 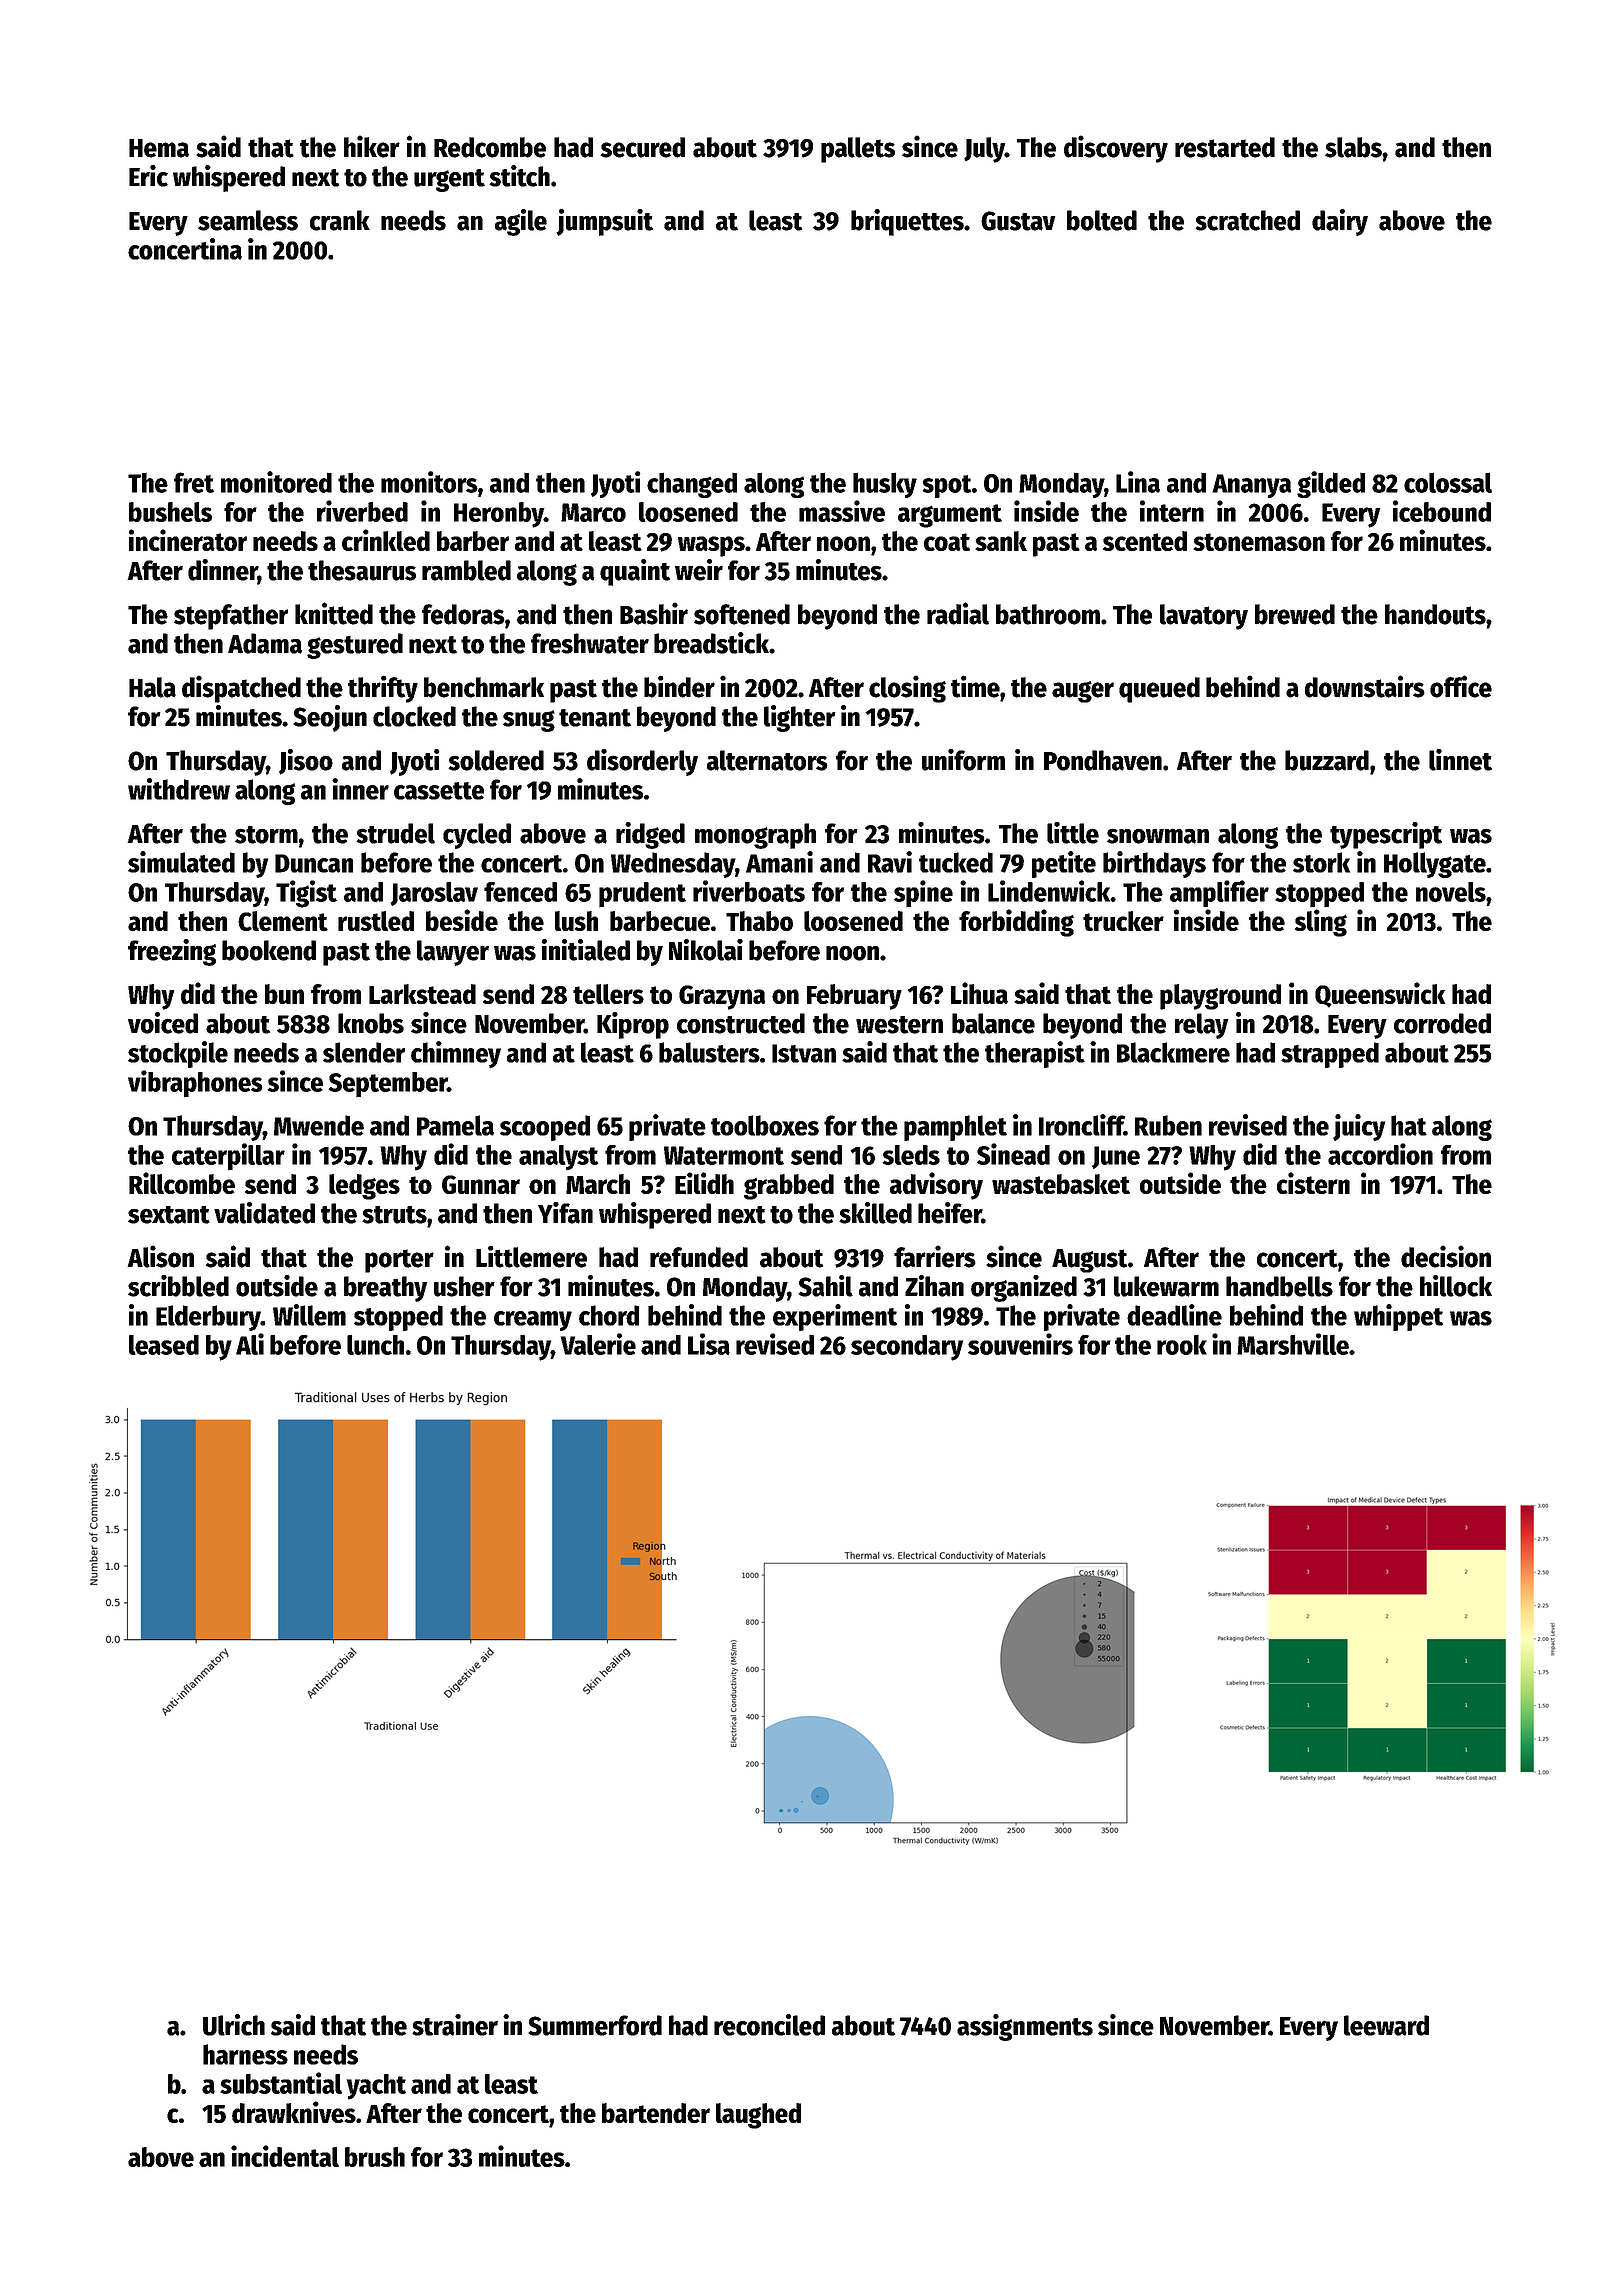 I want to click on agile, so click(x=521, y=222).
